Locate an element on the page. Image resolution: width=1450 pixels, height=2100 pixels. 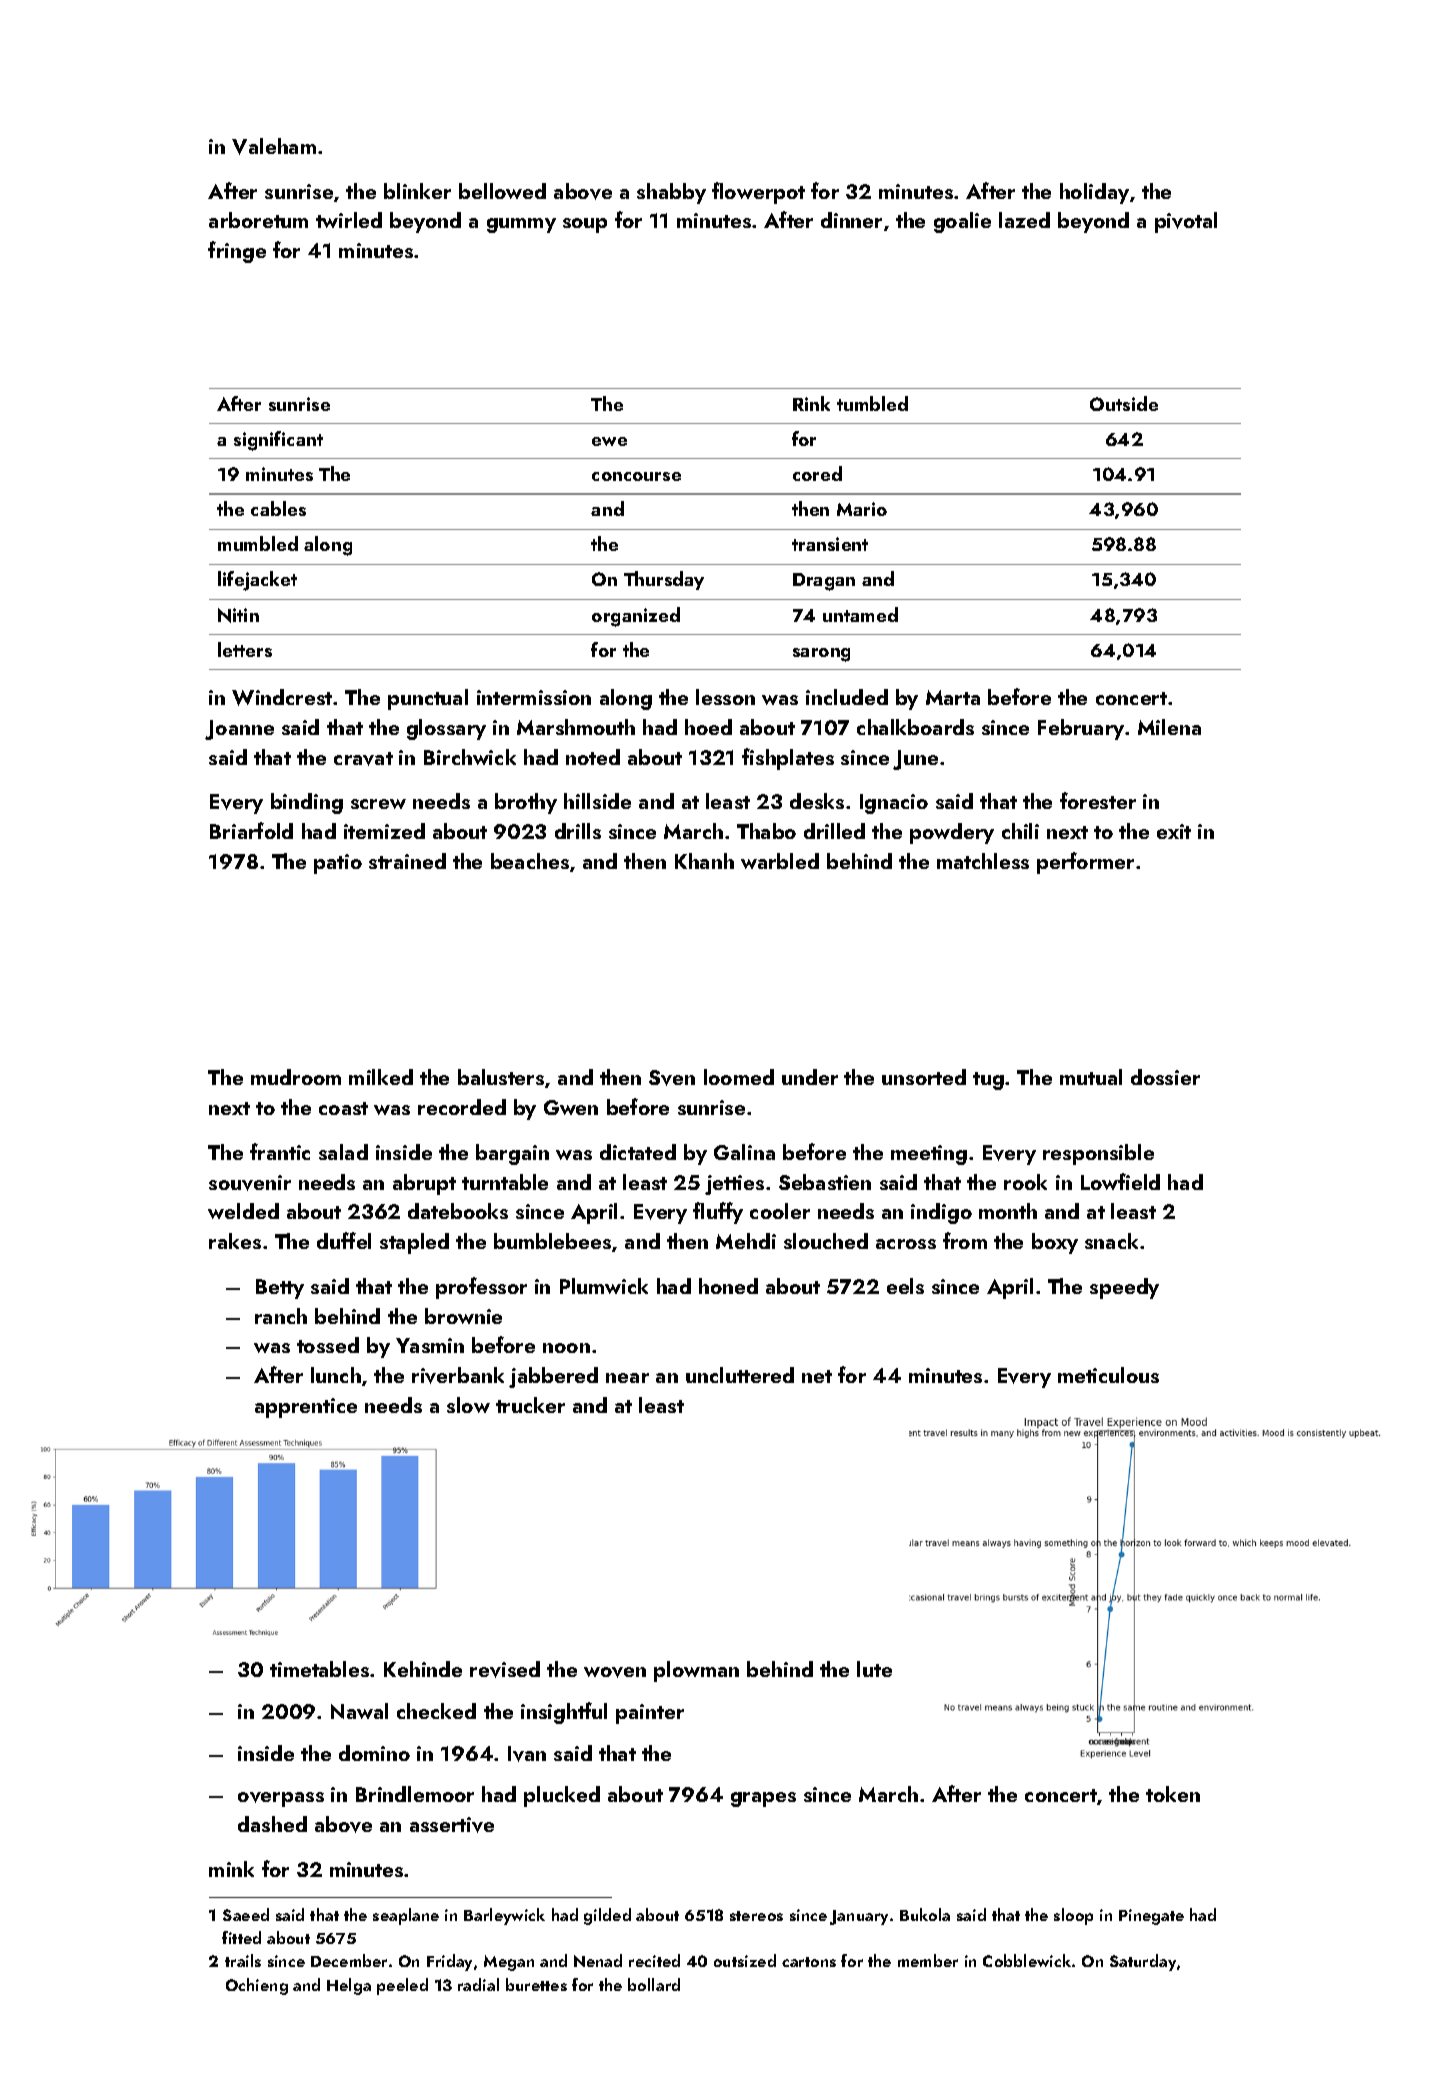
Sven is located at coordinates (672, 1078).
